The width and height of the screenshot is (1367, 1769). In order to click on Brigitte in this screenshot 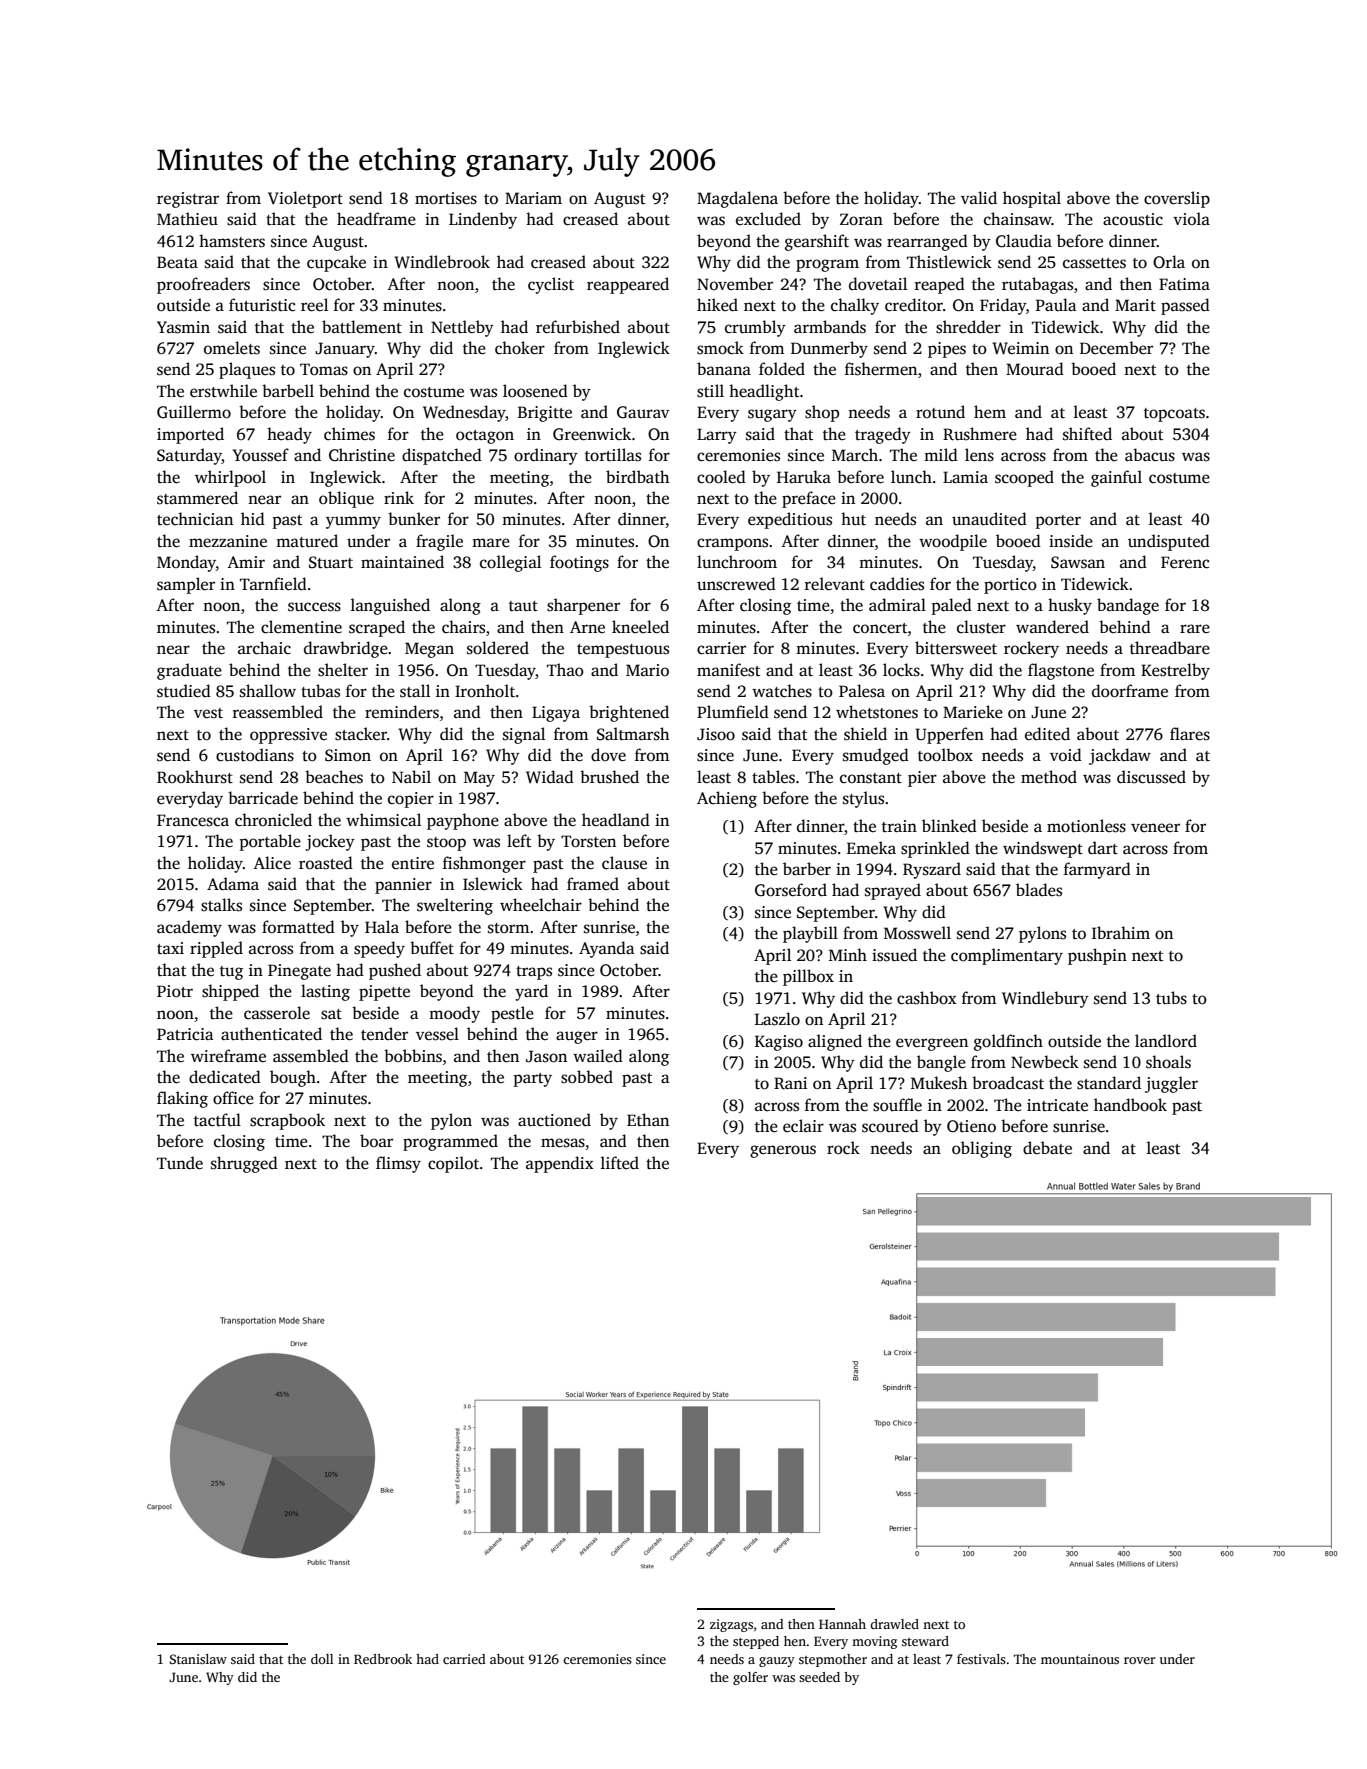, I will do `click(545, 414)`.
